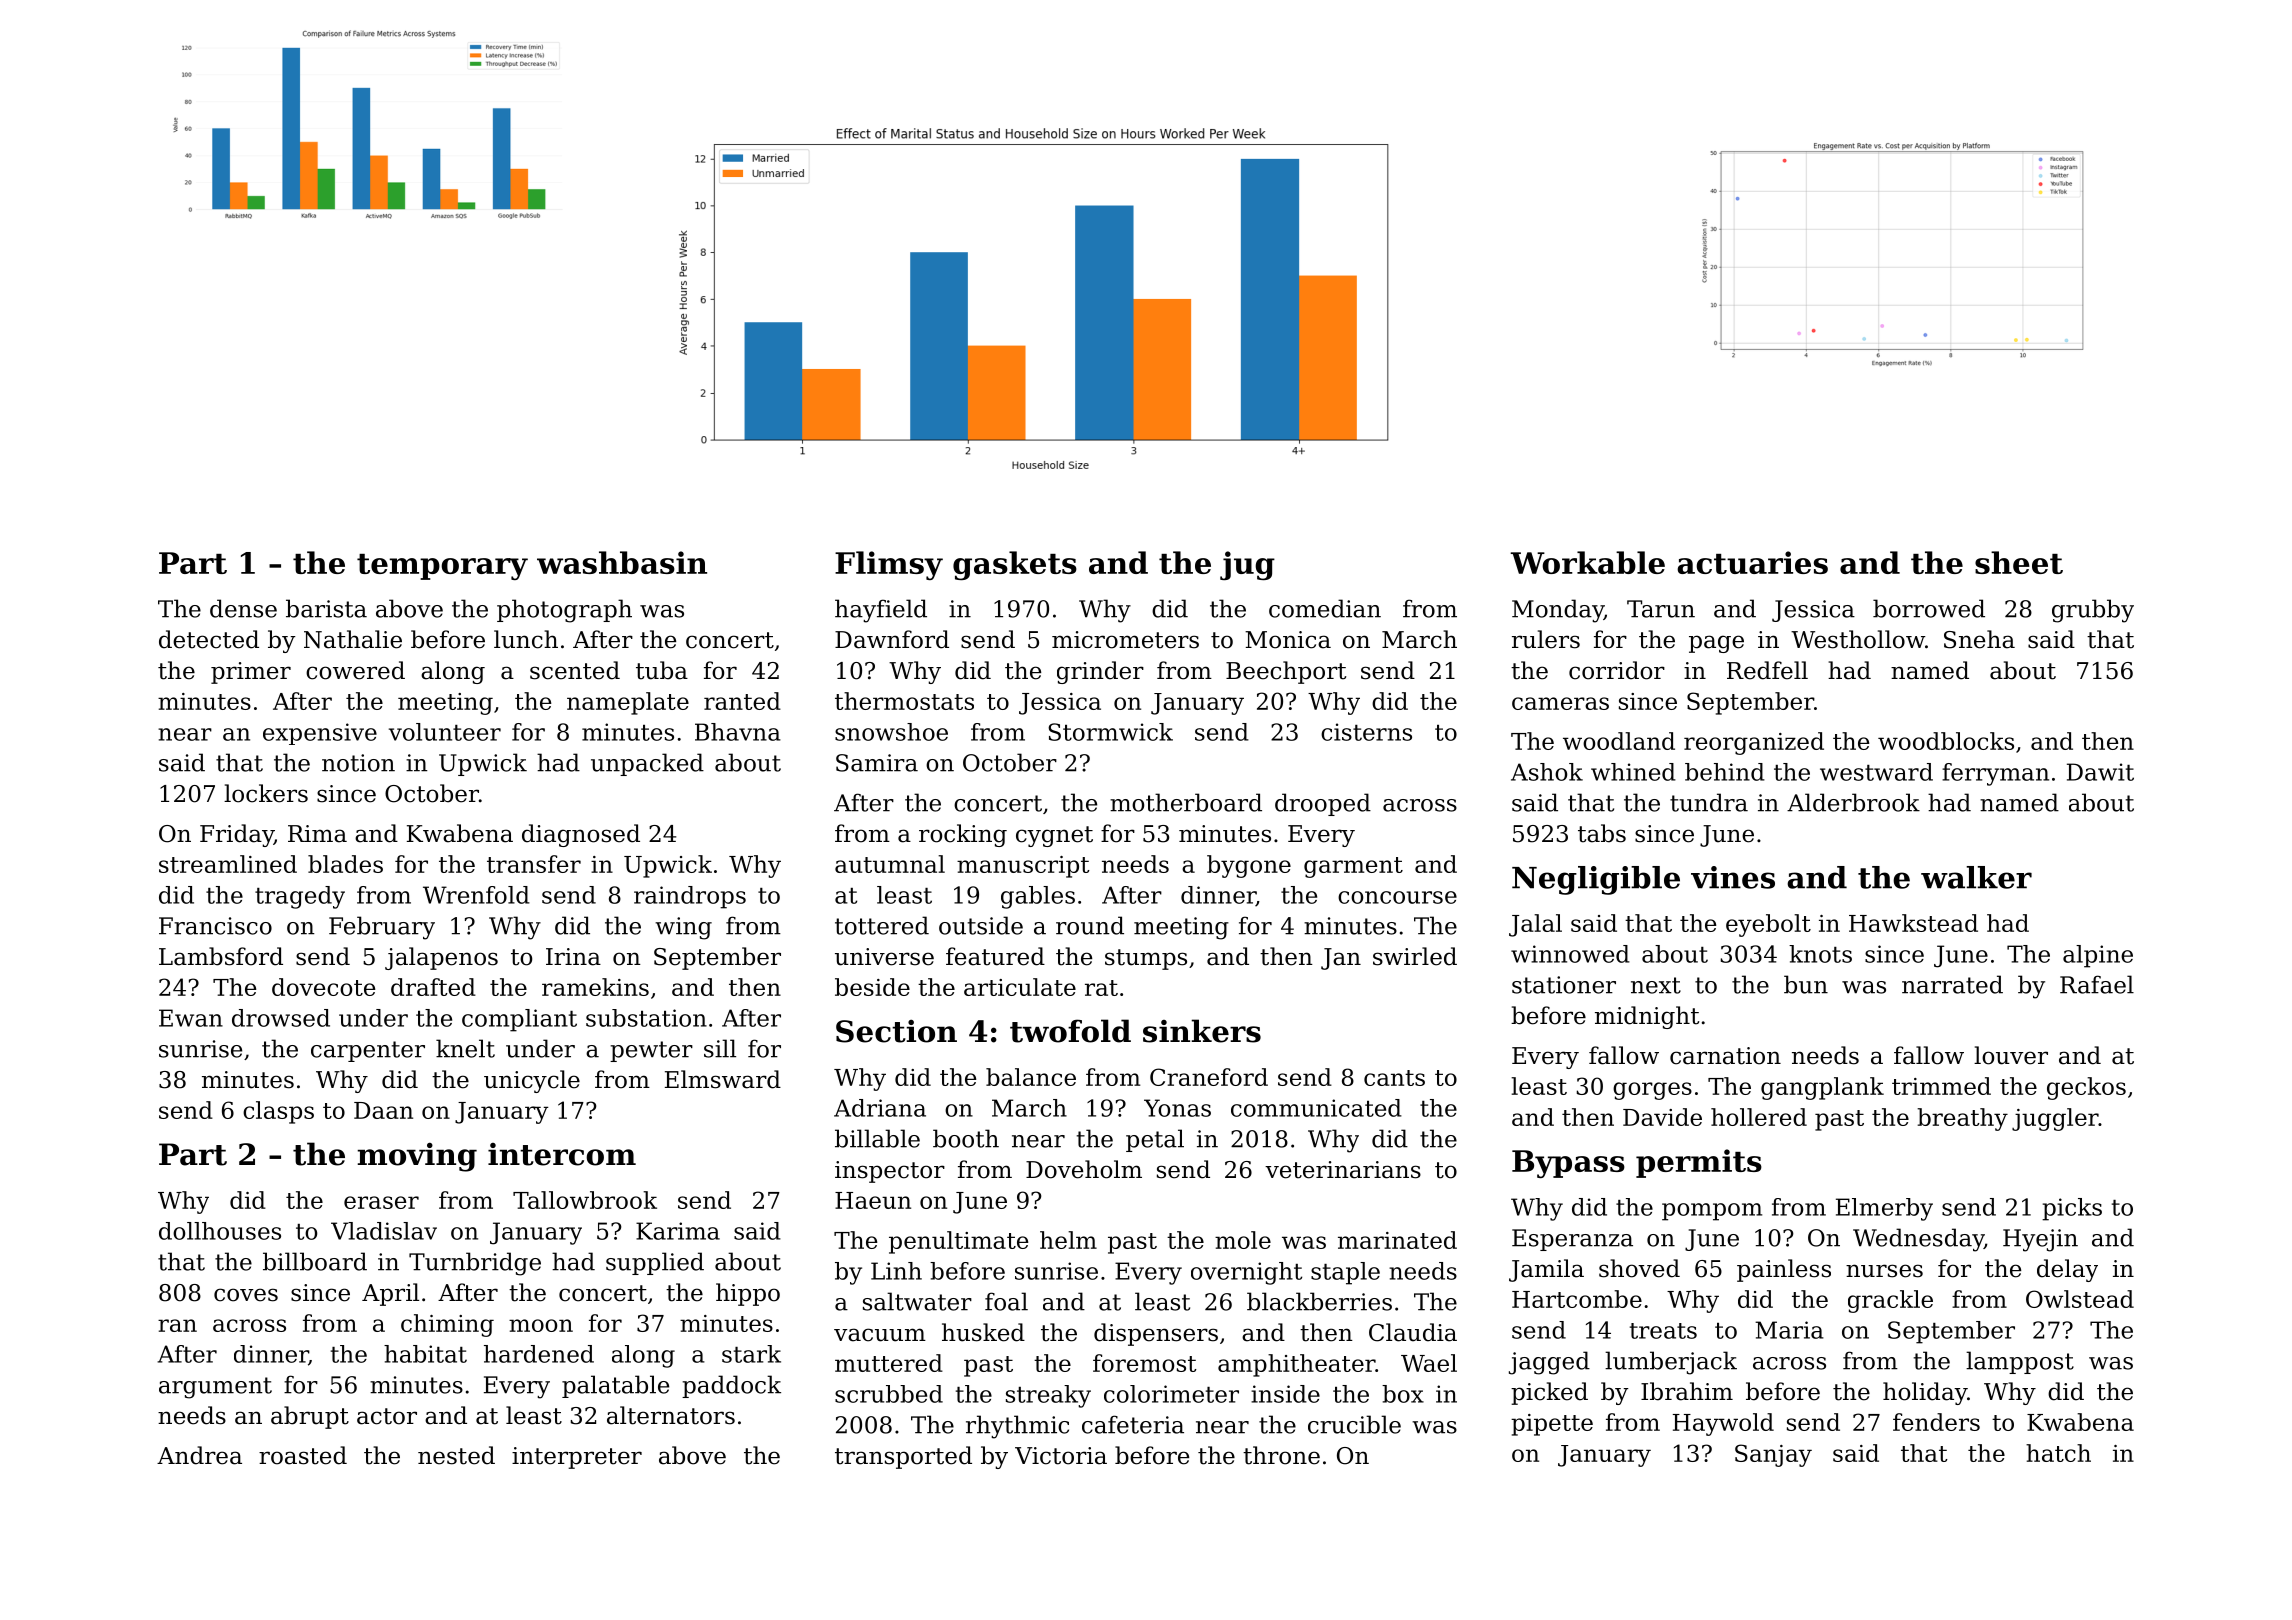  Describe the element at coordinates (622, 562) in the screenshot. I see `washbasin` at that location.
